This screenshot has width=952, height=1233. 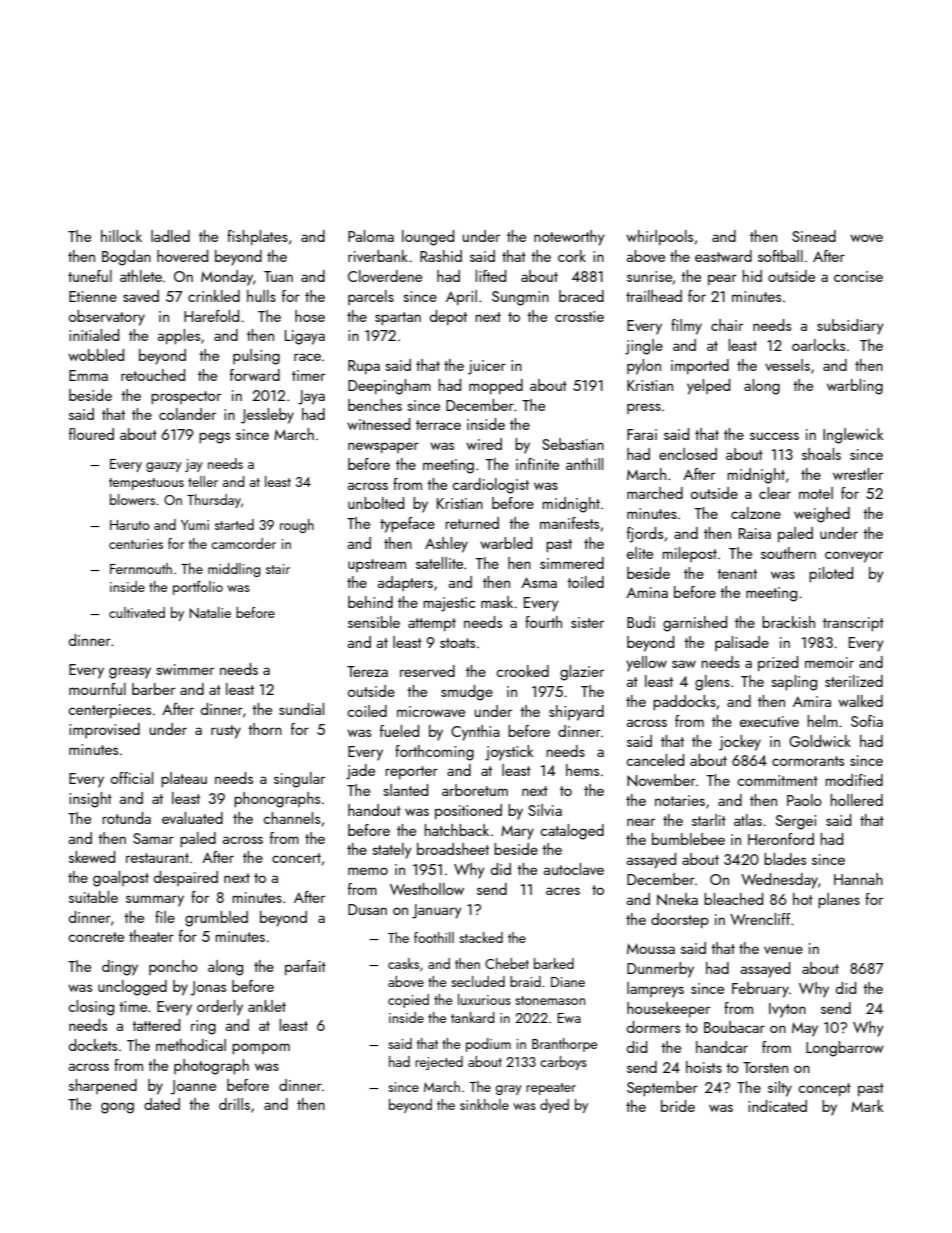 I want to click on dingy, so click(x=120, y=968).
